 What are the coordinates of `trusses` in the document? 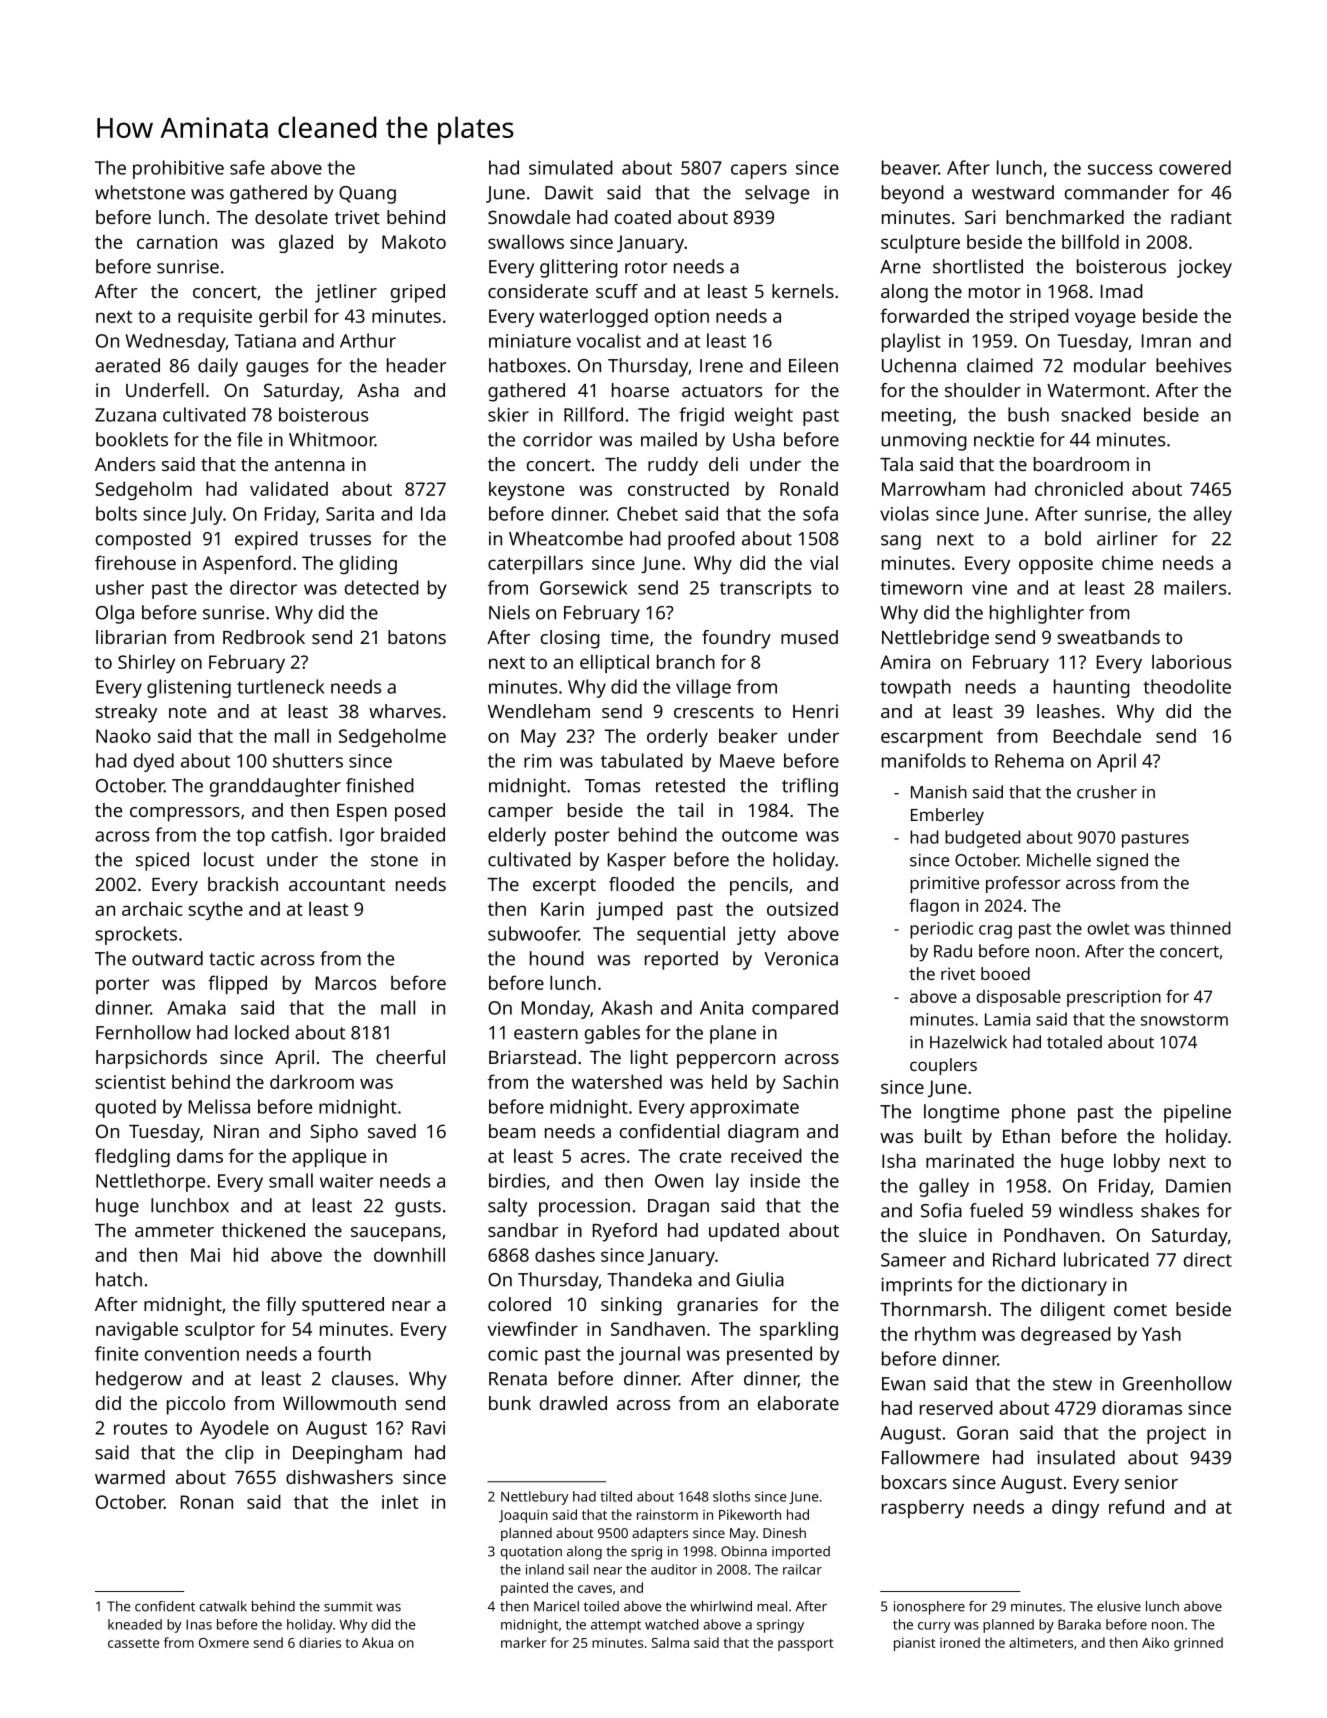 It's located at (340, 539).
